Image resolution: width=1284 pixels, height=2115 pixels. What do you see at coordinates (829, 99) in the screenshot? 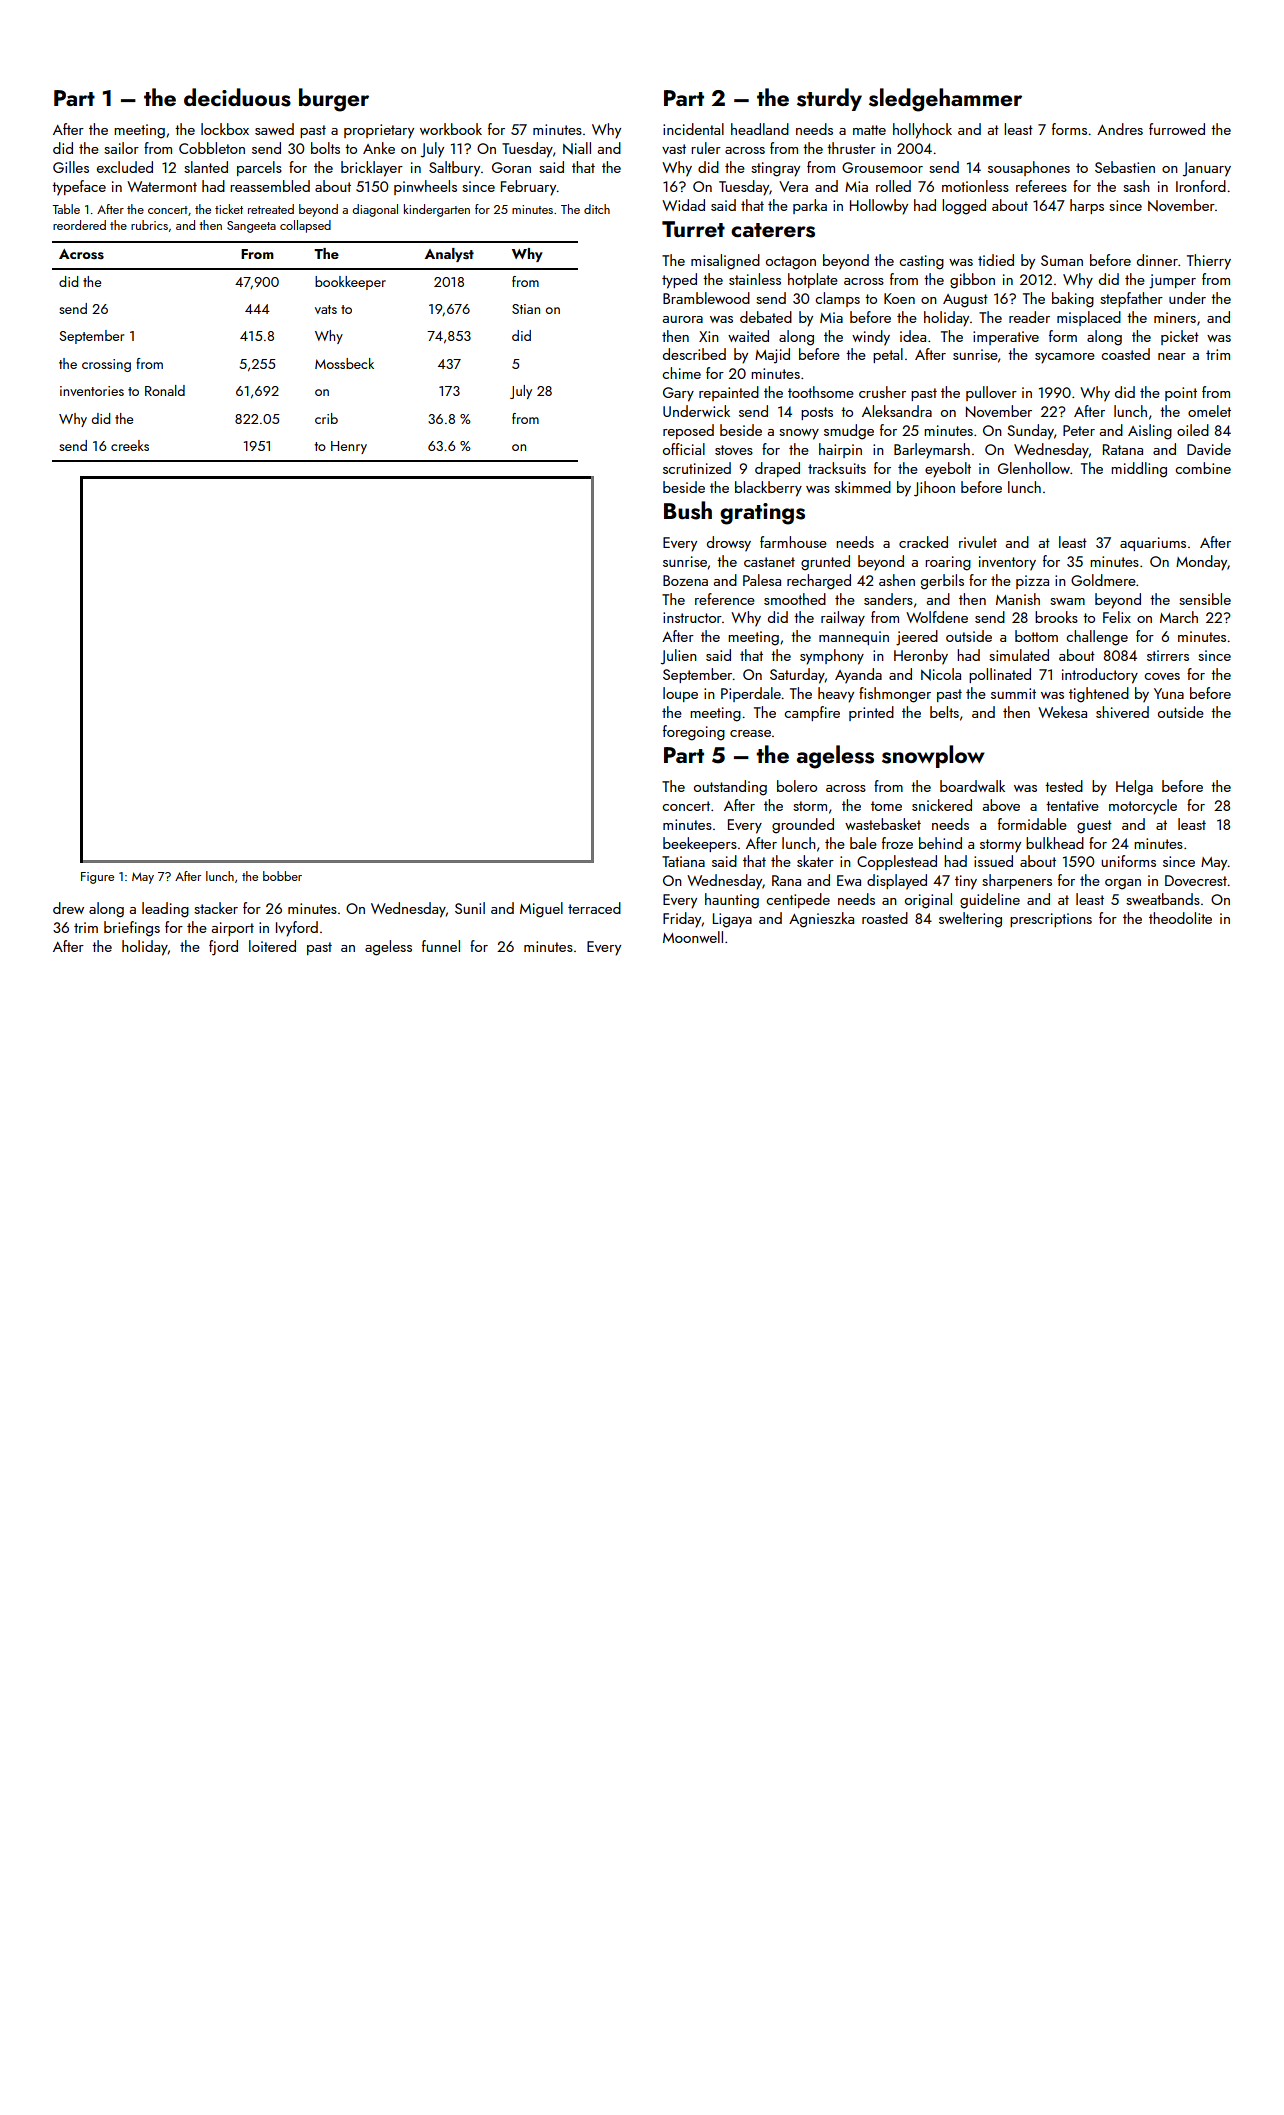
I see `sturdy` at bounding box center [829, 99].
